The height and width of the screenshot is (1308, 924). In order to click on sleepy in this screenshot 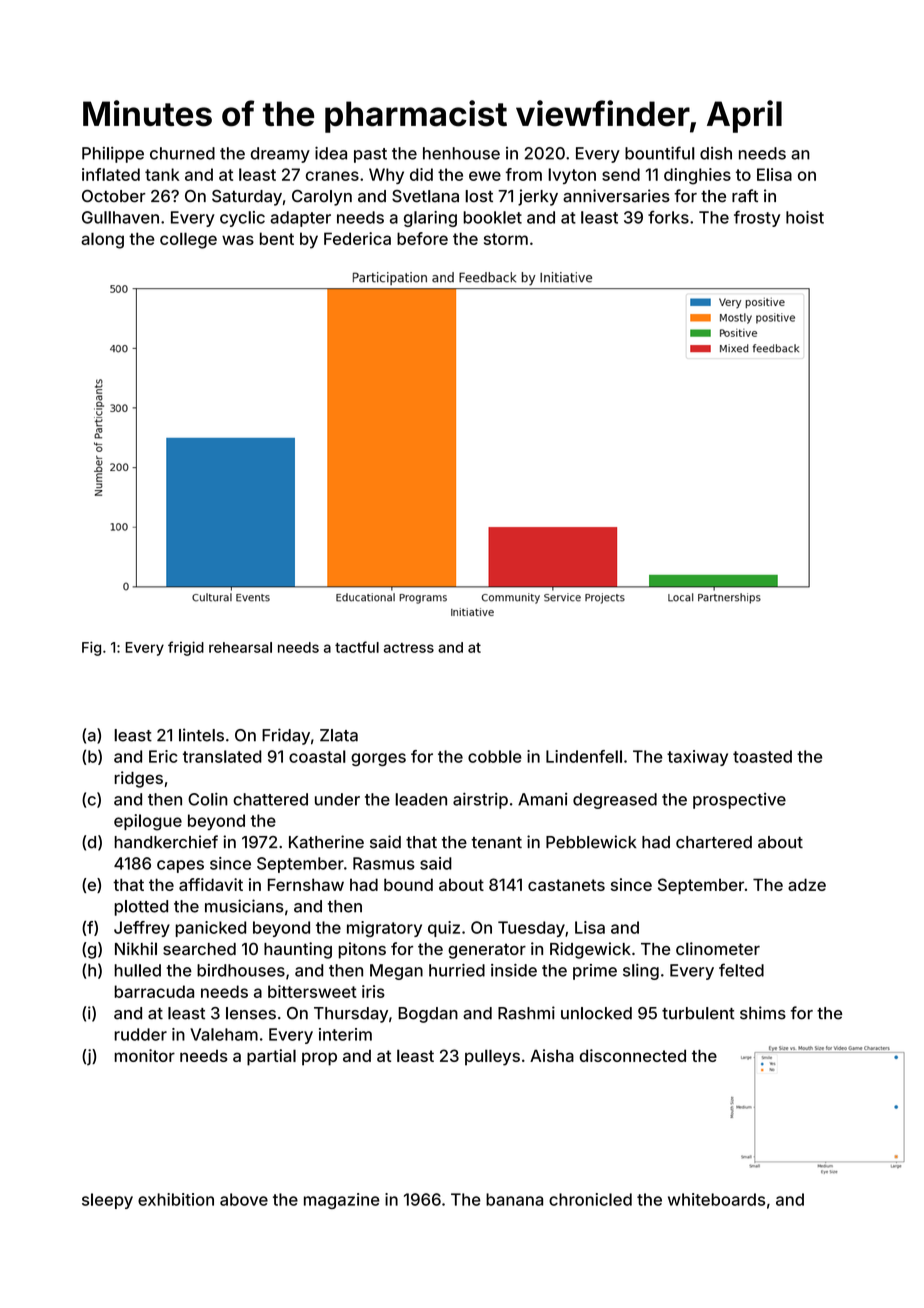, I will do `click(107, 1201)`.
